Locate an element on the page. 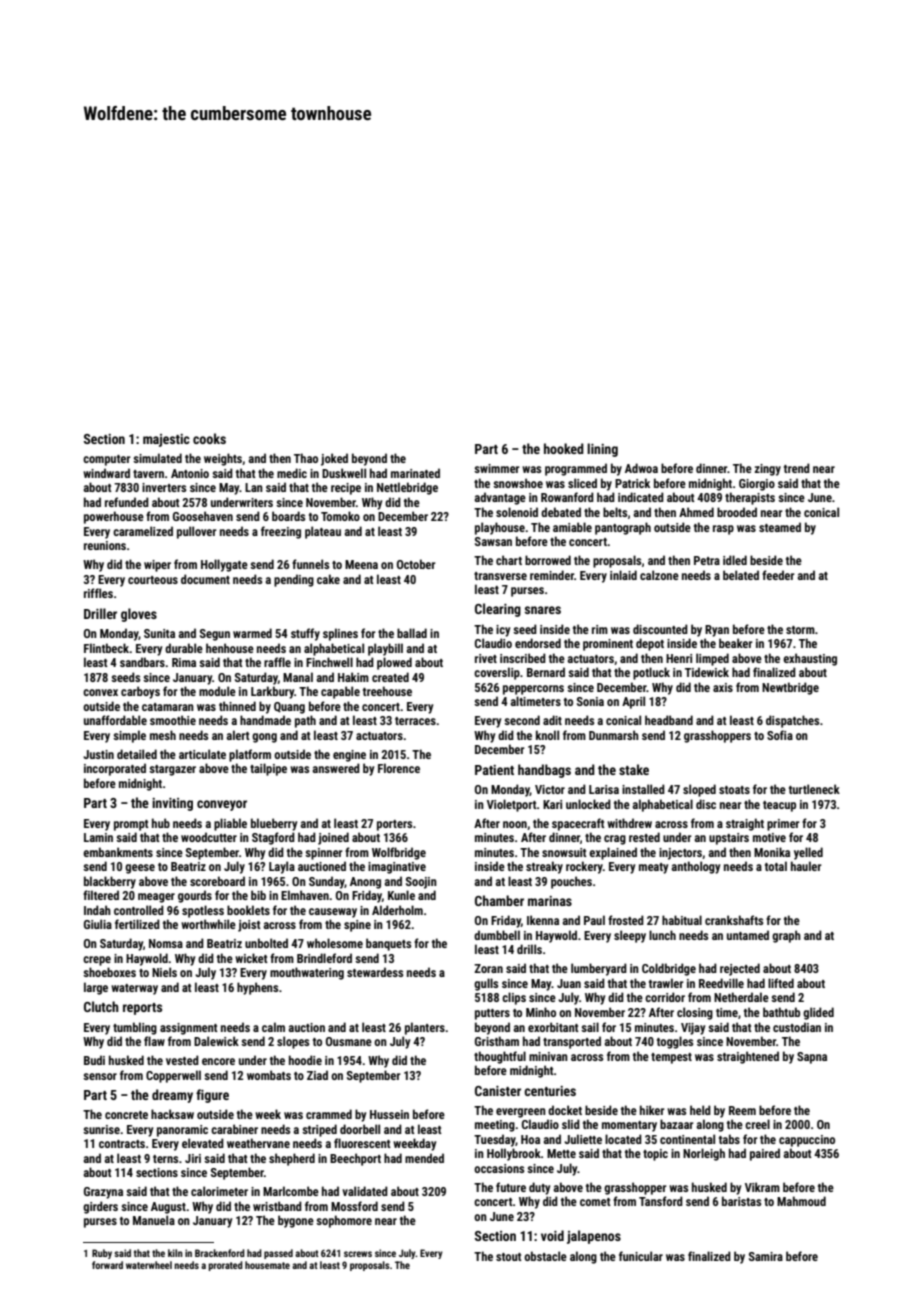 The width and height of the page is (924, 1308). snowshoe is located at coordinates (518, 483).
